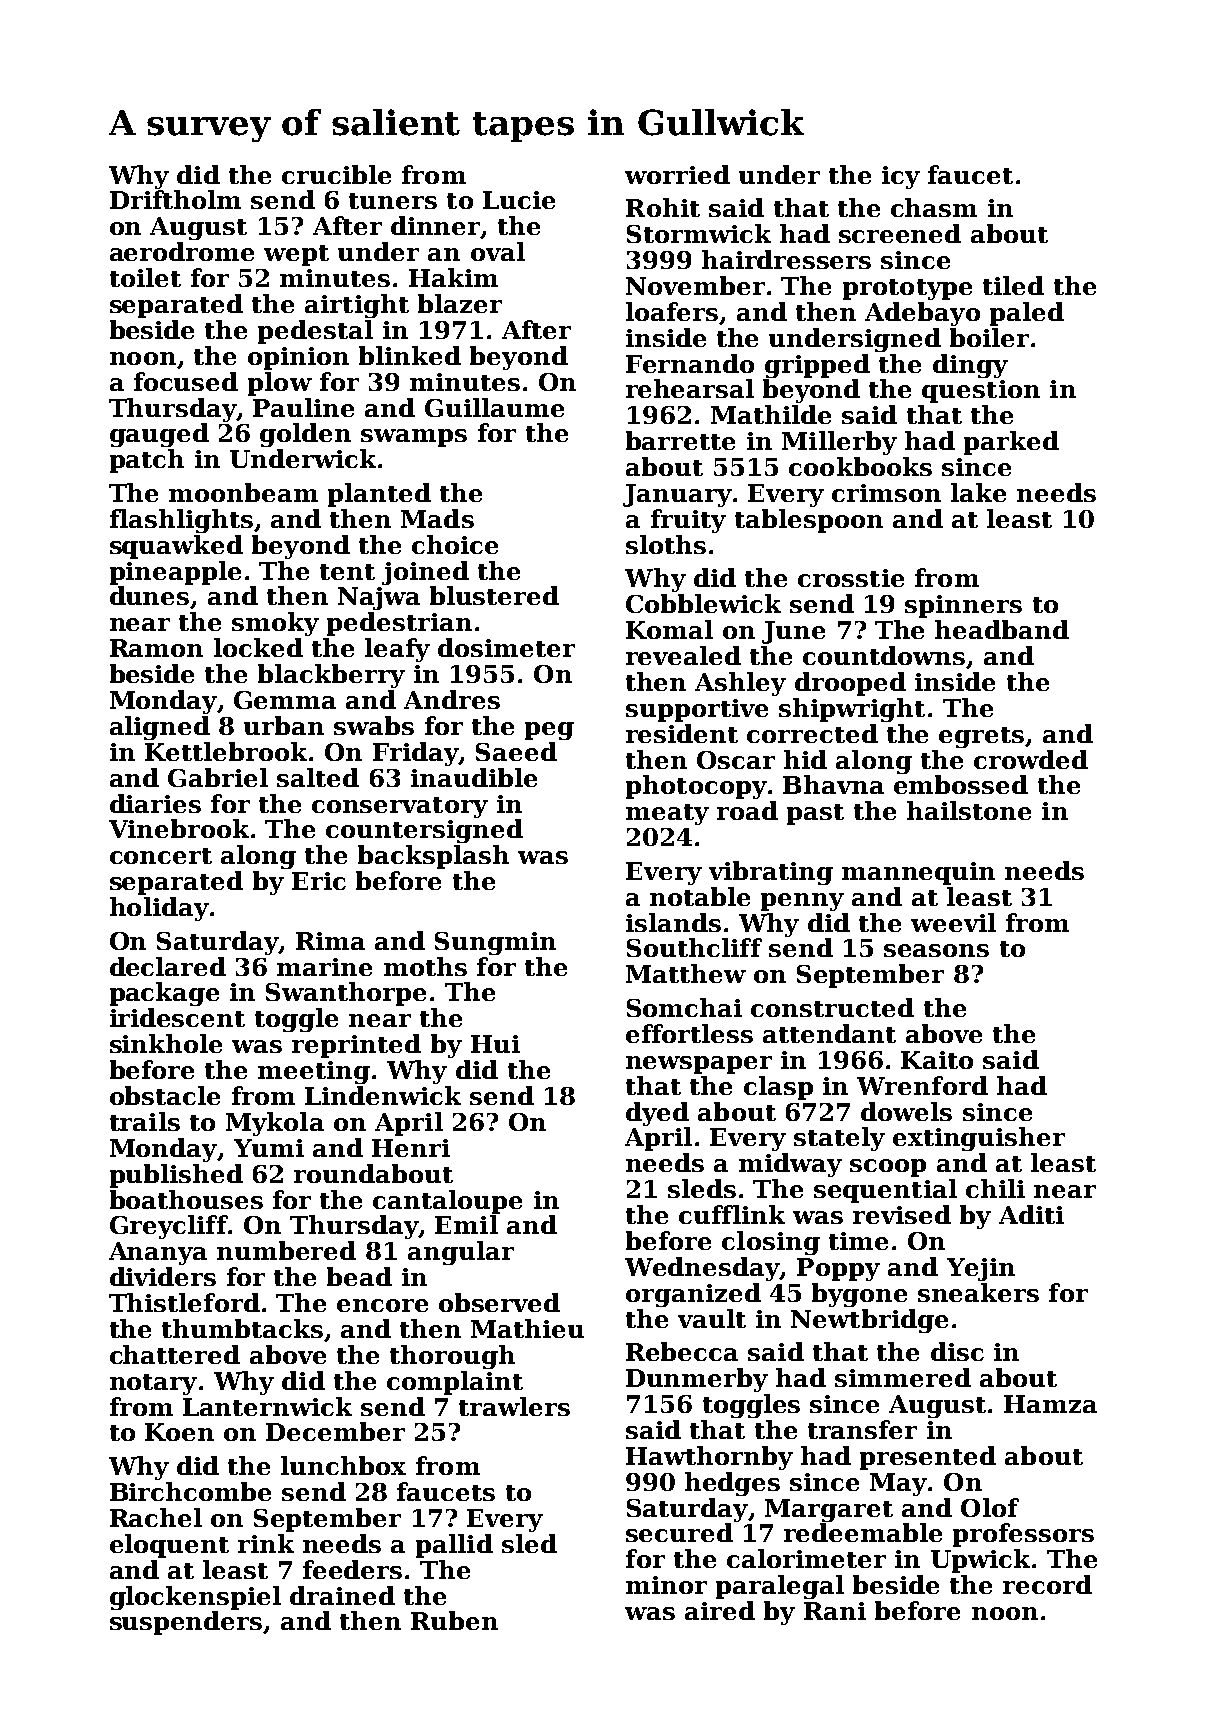 Image resolution: width=1211 pixels, height=1713 pixels. I want to click on Kaito, so click(937, 1060).
